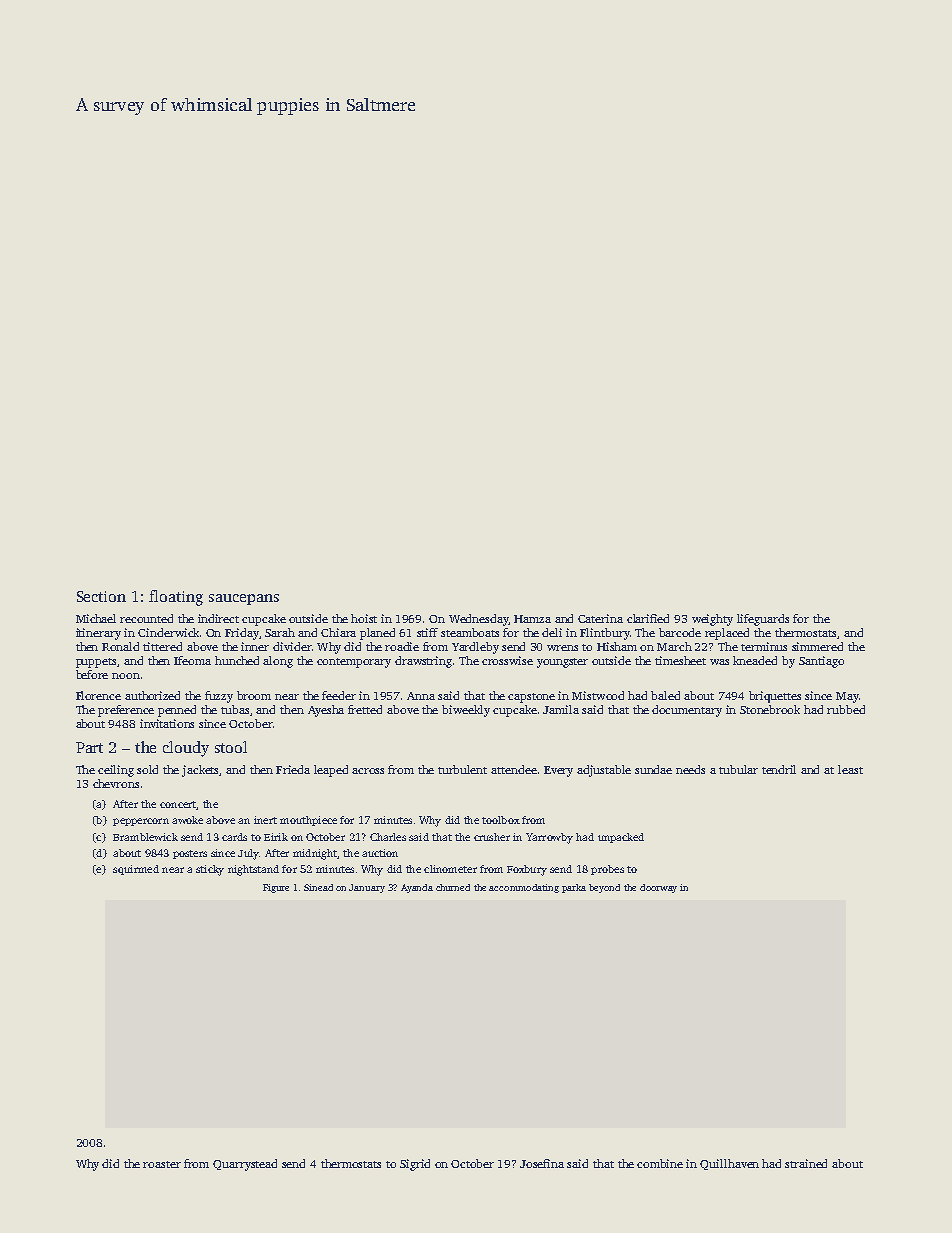 Image resolution: width=952 pixels, height=1233 pixels. Describe the element at coordinates (648, 618) in the document. I see `clarified` at that location.
